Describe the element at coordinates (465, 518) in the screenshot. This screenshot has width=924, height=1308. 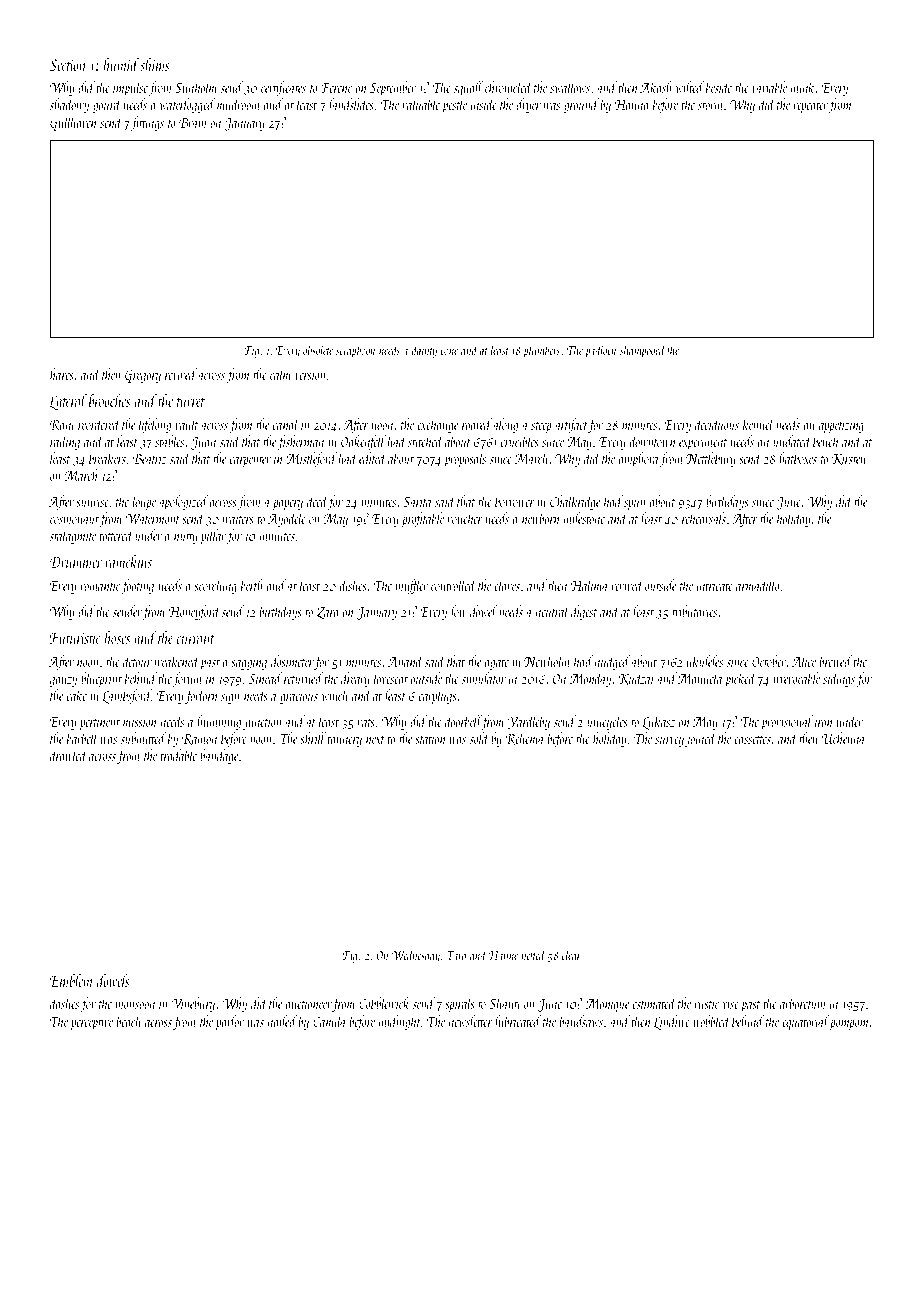
I see `voucher` at that location.
